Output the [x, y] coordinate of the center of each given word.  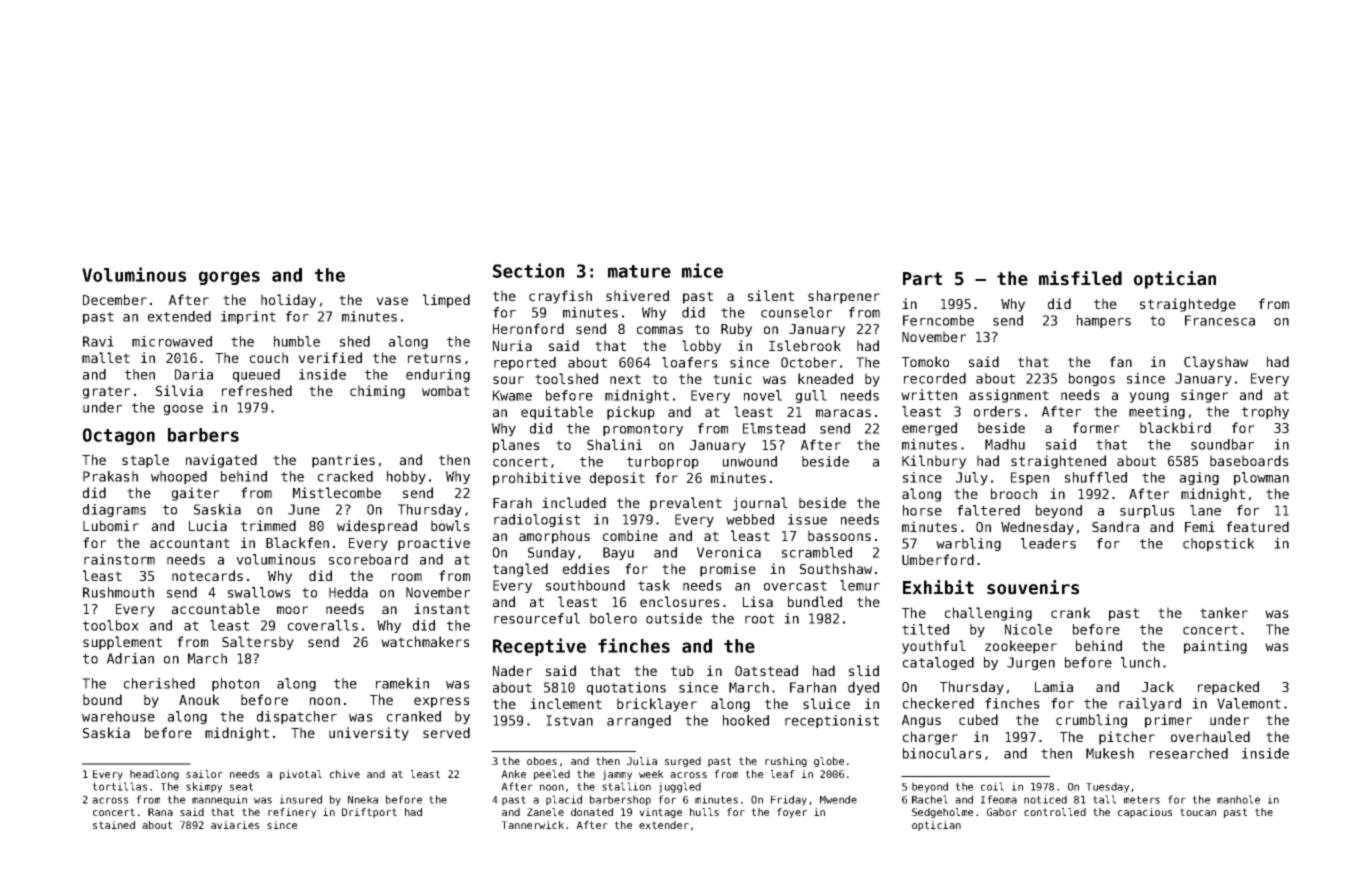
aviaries [235, 825]
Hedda [348, 592]
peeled [552, 775]
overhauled [1210, 736]
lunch [1140, 662]
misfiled [1080, 278]
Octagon [119, 436]
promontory [643, 430]
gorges [229, 278]
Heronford [528, 328]
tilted [925, 629]
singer [1204, 396]
